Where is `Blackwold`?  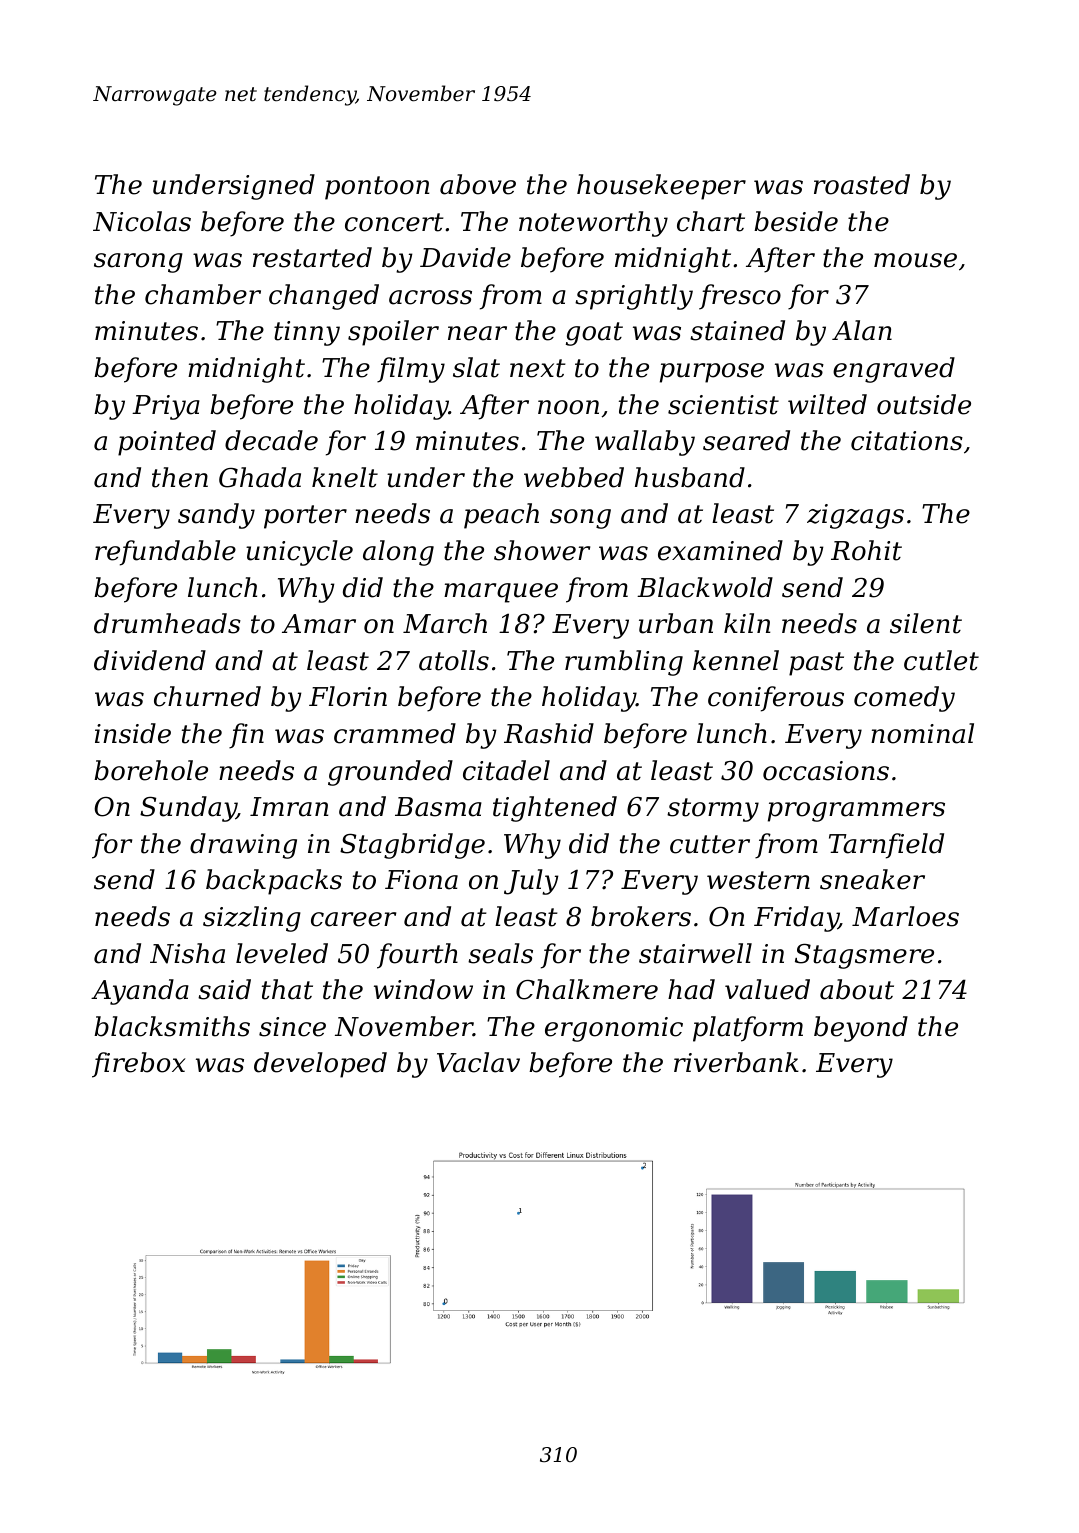 Blackwold is located at coordinates (705, 587).
